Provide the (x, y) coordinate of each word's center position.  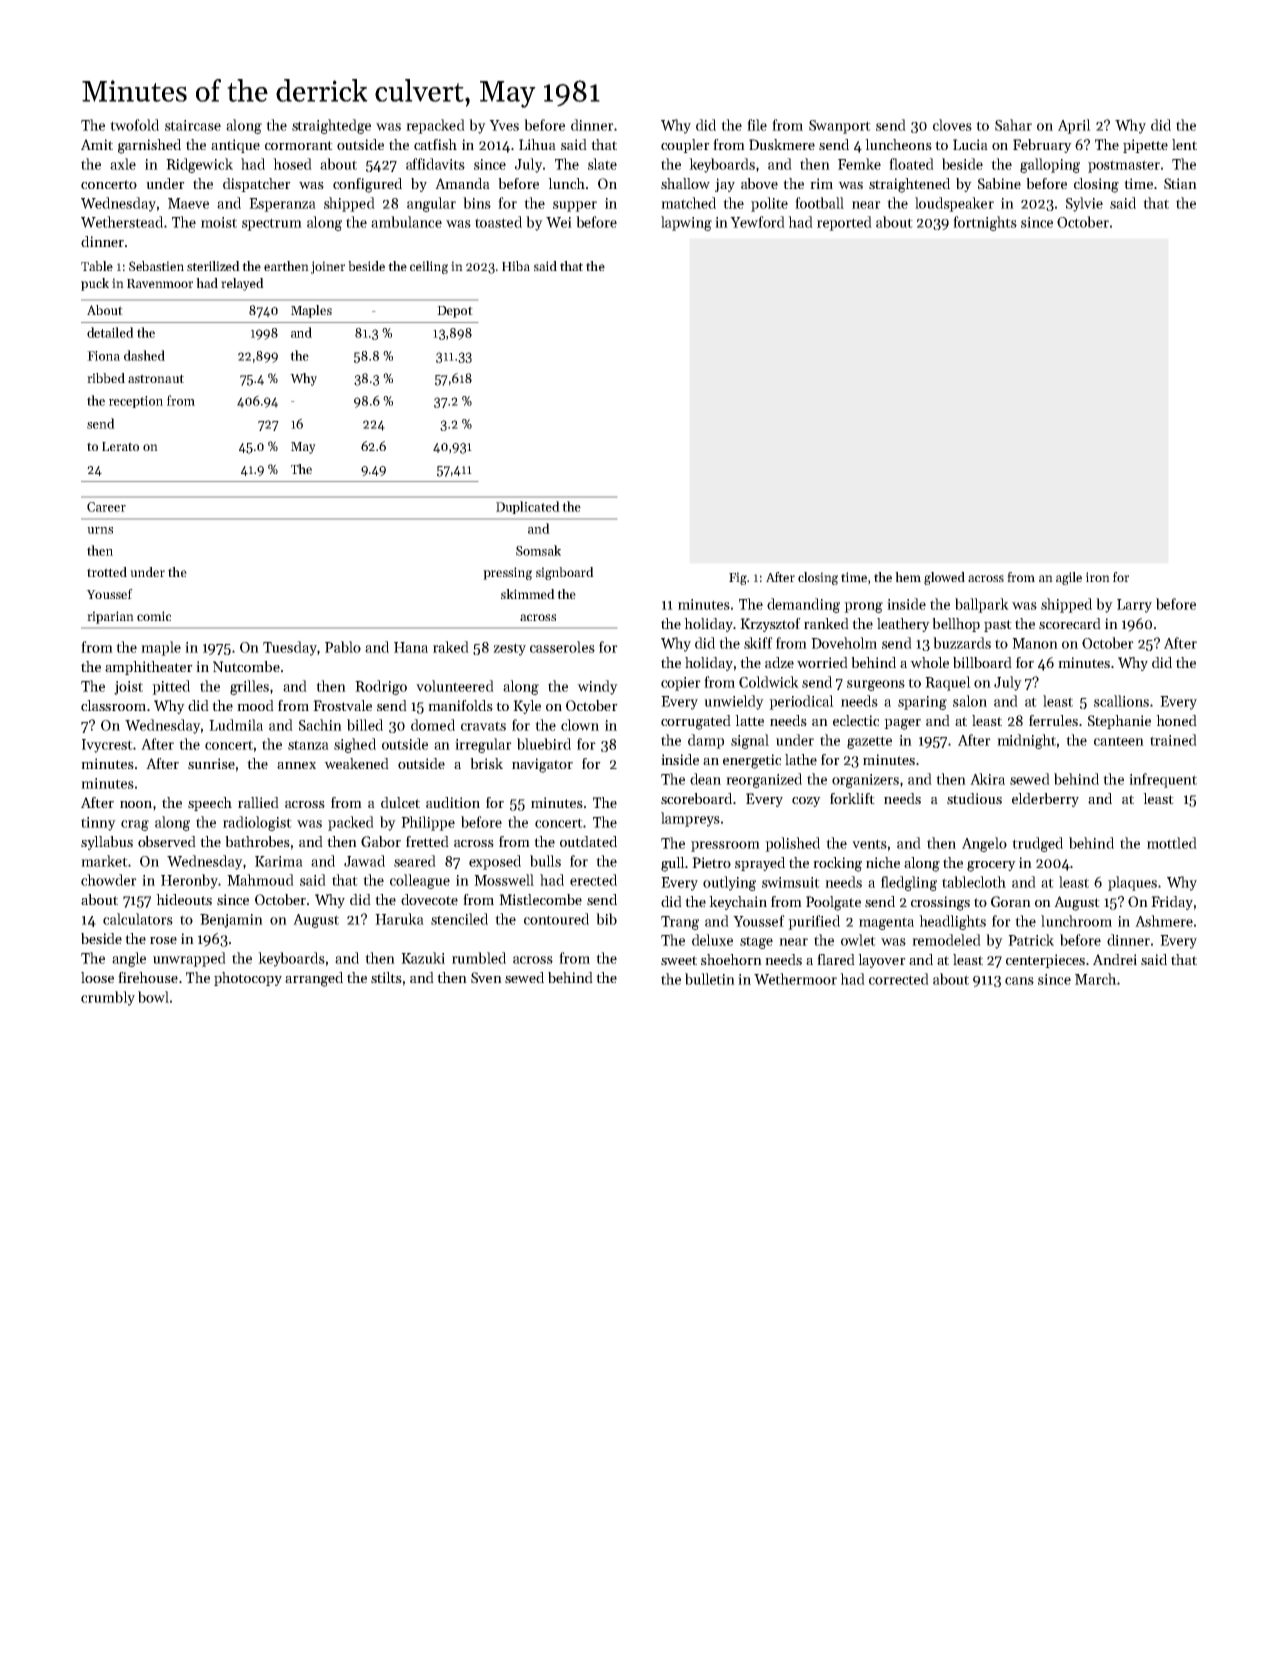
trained (1173, 740)
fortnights (985, 223)
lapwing (686, 223)
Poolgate (833, 903)
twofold (134, 125)
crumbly (108, 998)
